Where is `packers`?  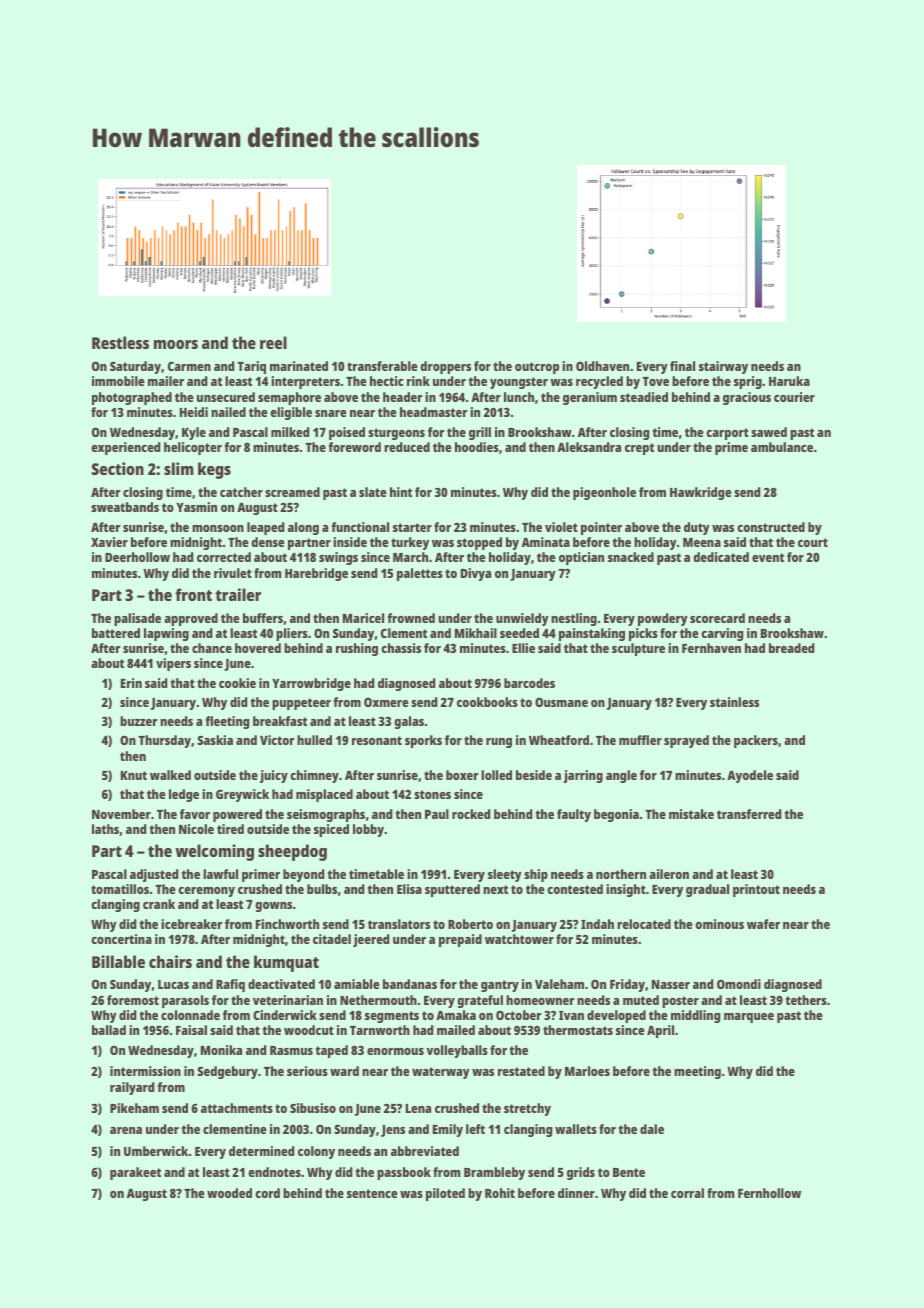
packers is located at coordinates (756, 741).
